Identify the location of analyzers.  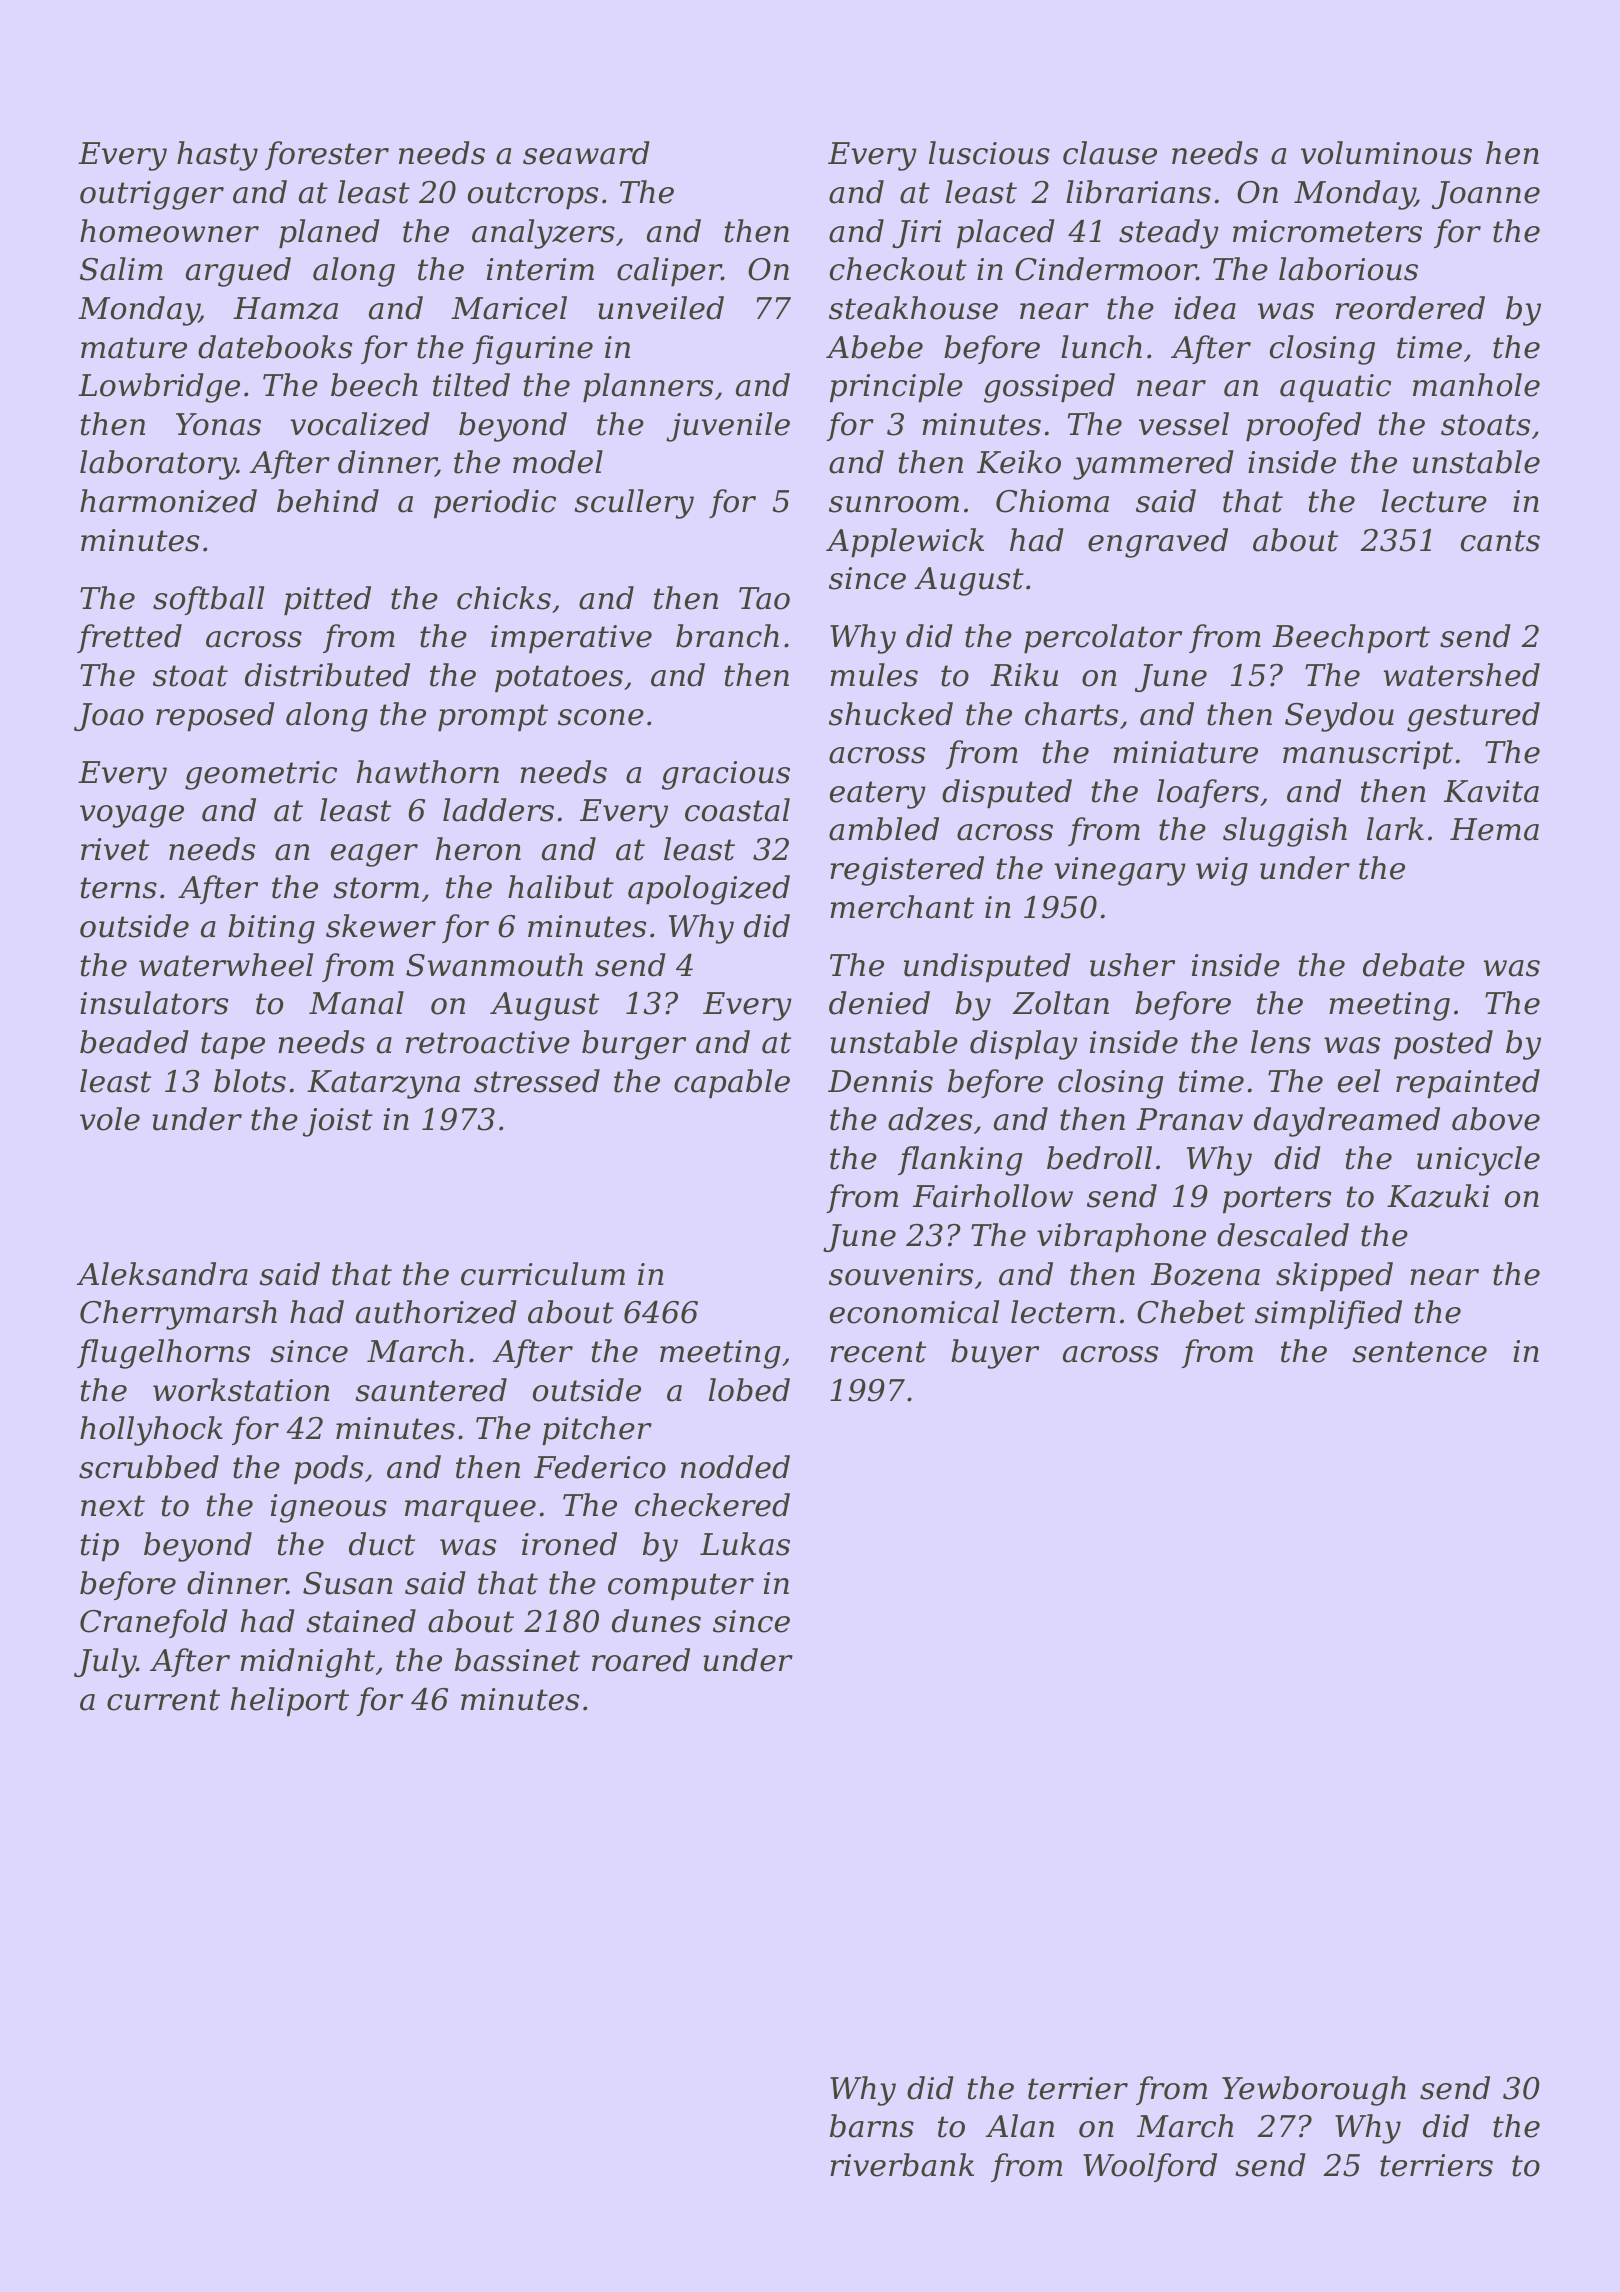
(543, 234).
